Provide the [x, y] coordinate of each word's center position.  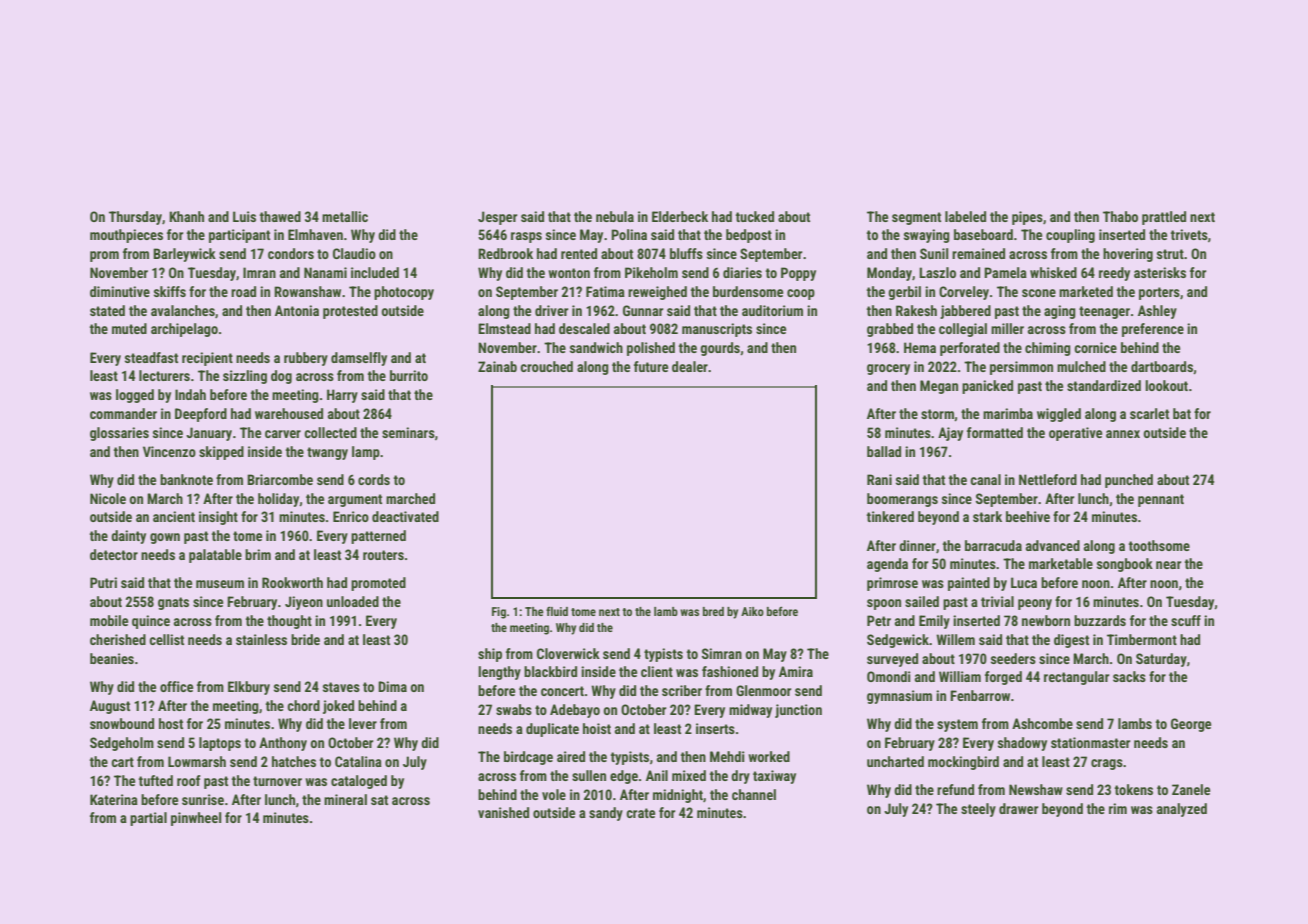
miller [1007, 328]
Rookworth [292, 582]
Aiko [752, 611]
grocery [888, 369]
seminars [408, 432]
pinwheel [196, 819]
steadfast [151, 357]
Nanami [325, 272]
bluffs [686, 253]
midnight [678, 796]
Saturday [1161, 660]
